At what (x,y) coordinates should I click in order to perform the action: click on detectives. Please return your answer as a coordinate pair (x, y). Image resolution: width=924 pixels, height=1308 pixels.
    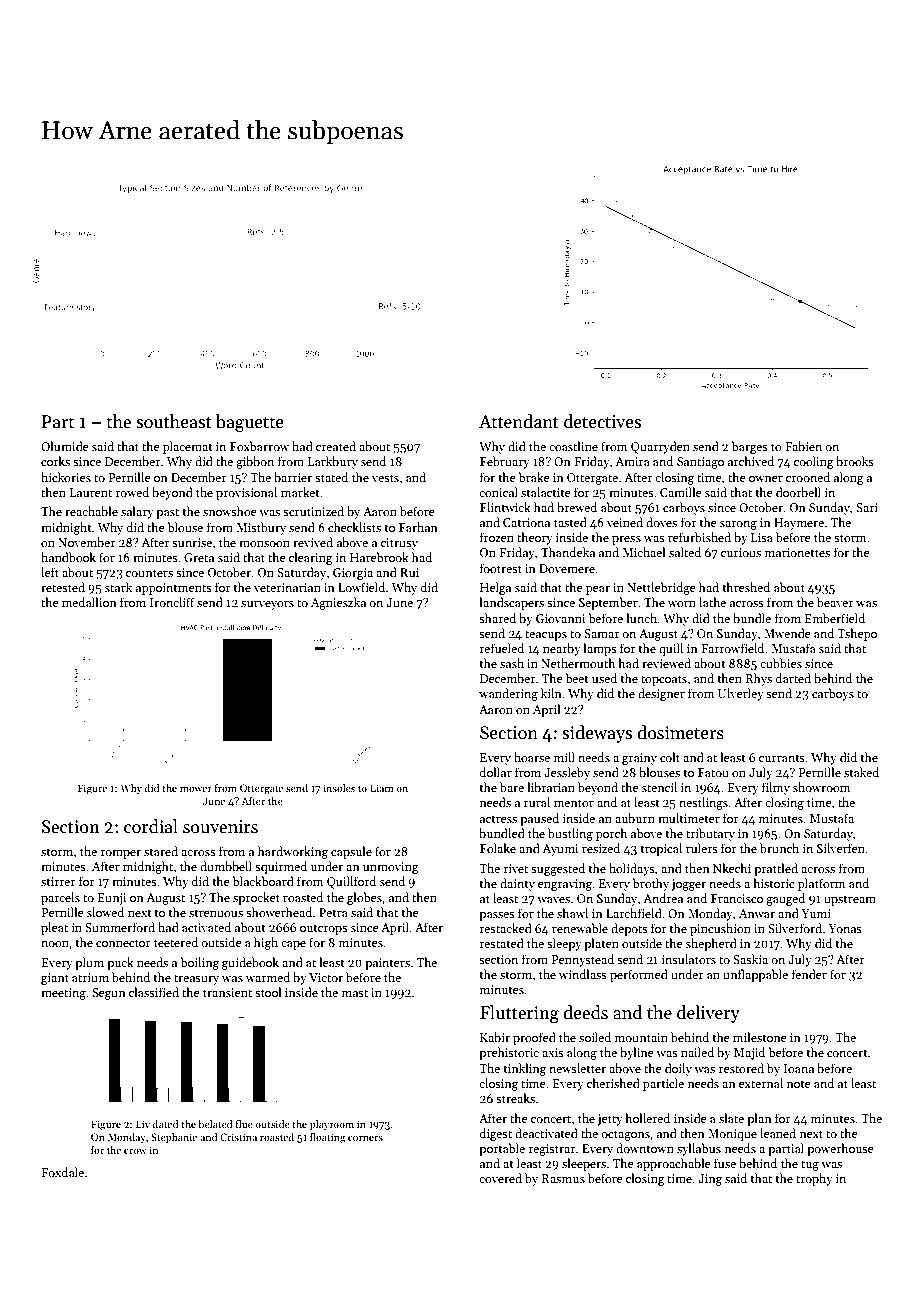
    Looking at the image, I should click on (602, 421).
